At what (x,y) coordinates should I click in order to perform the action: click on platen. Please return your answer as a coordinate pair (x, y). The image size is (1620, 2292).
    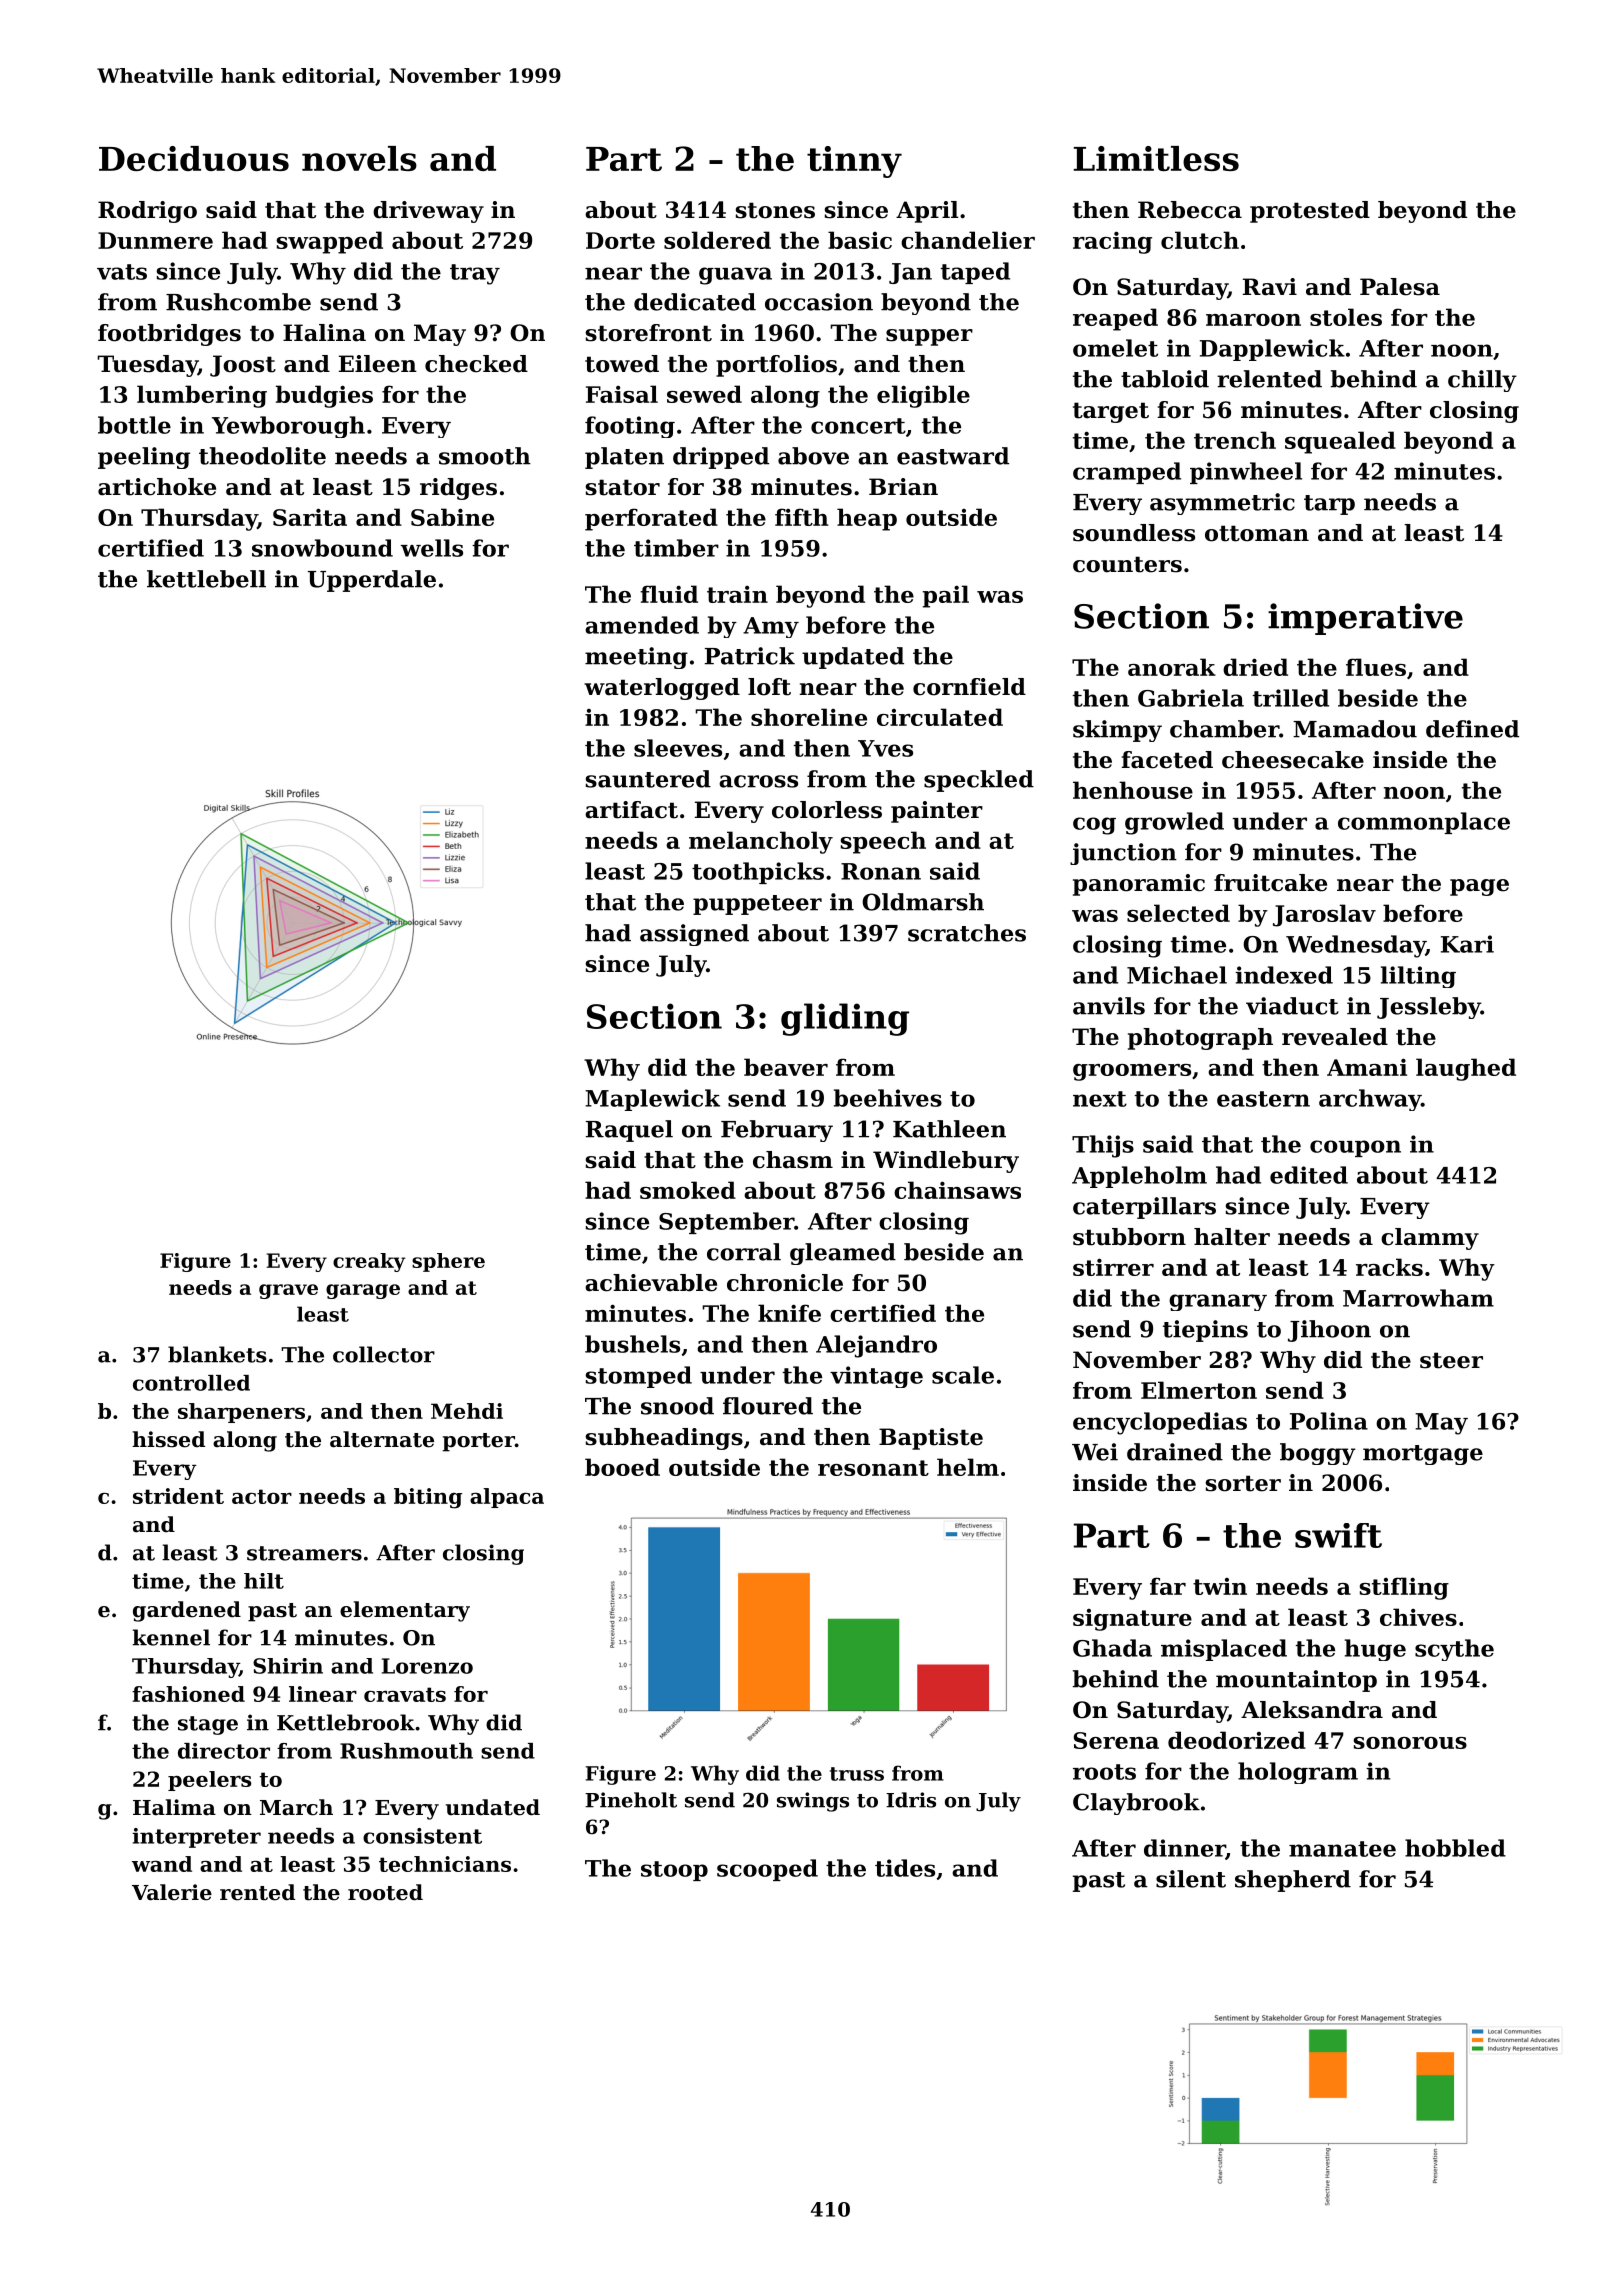
    Looking at the image, I should click on (624, 458).
